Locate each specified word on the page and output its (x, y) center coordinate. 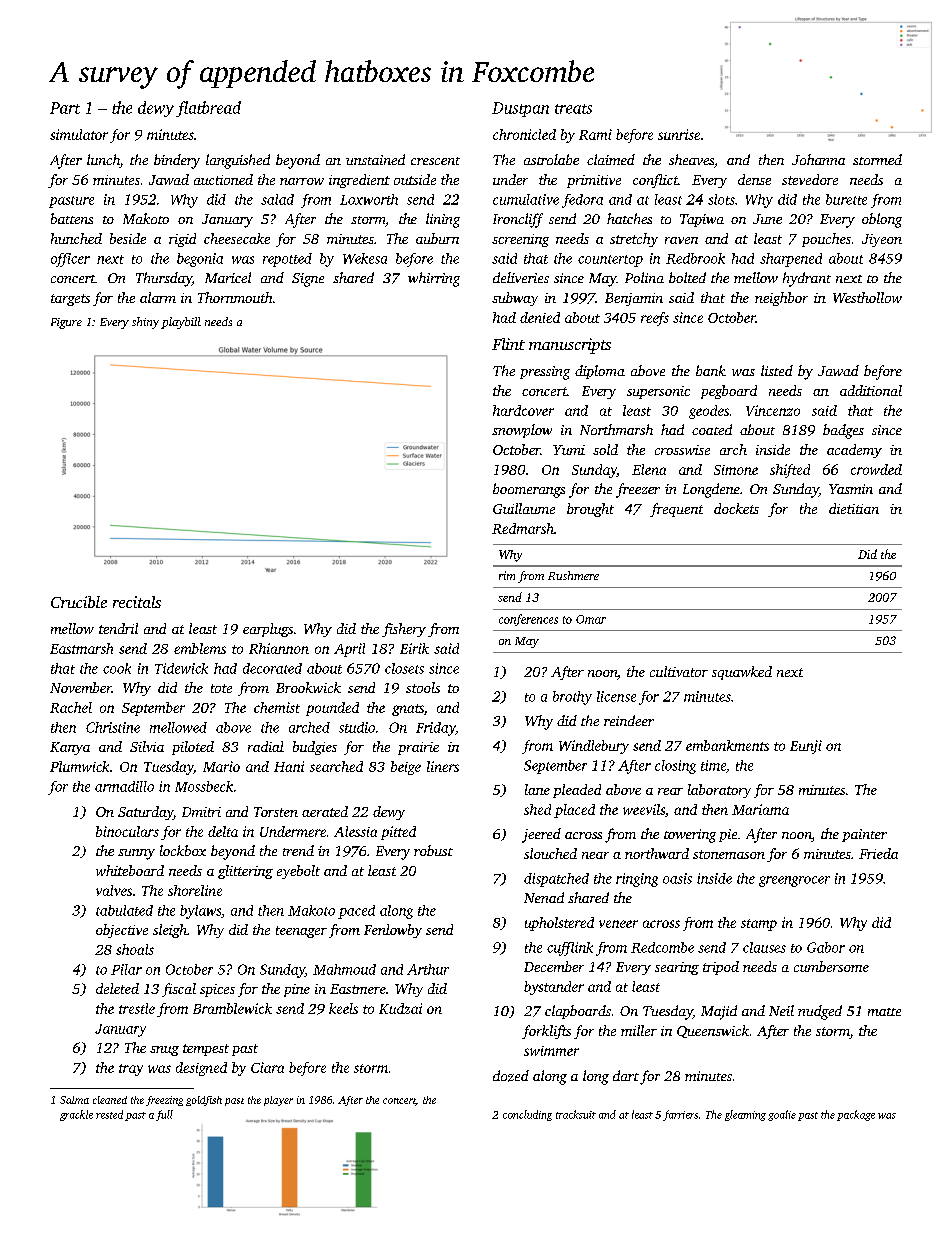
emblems (200, 648)
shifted (790, 471)
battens (72, 218)
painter (864, 835)
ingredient (359, 181)
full (164, 1115)
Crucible (79, 602)
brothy (572, 698)
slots (721, 199)
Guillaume (524, 508)
